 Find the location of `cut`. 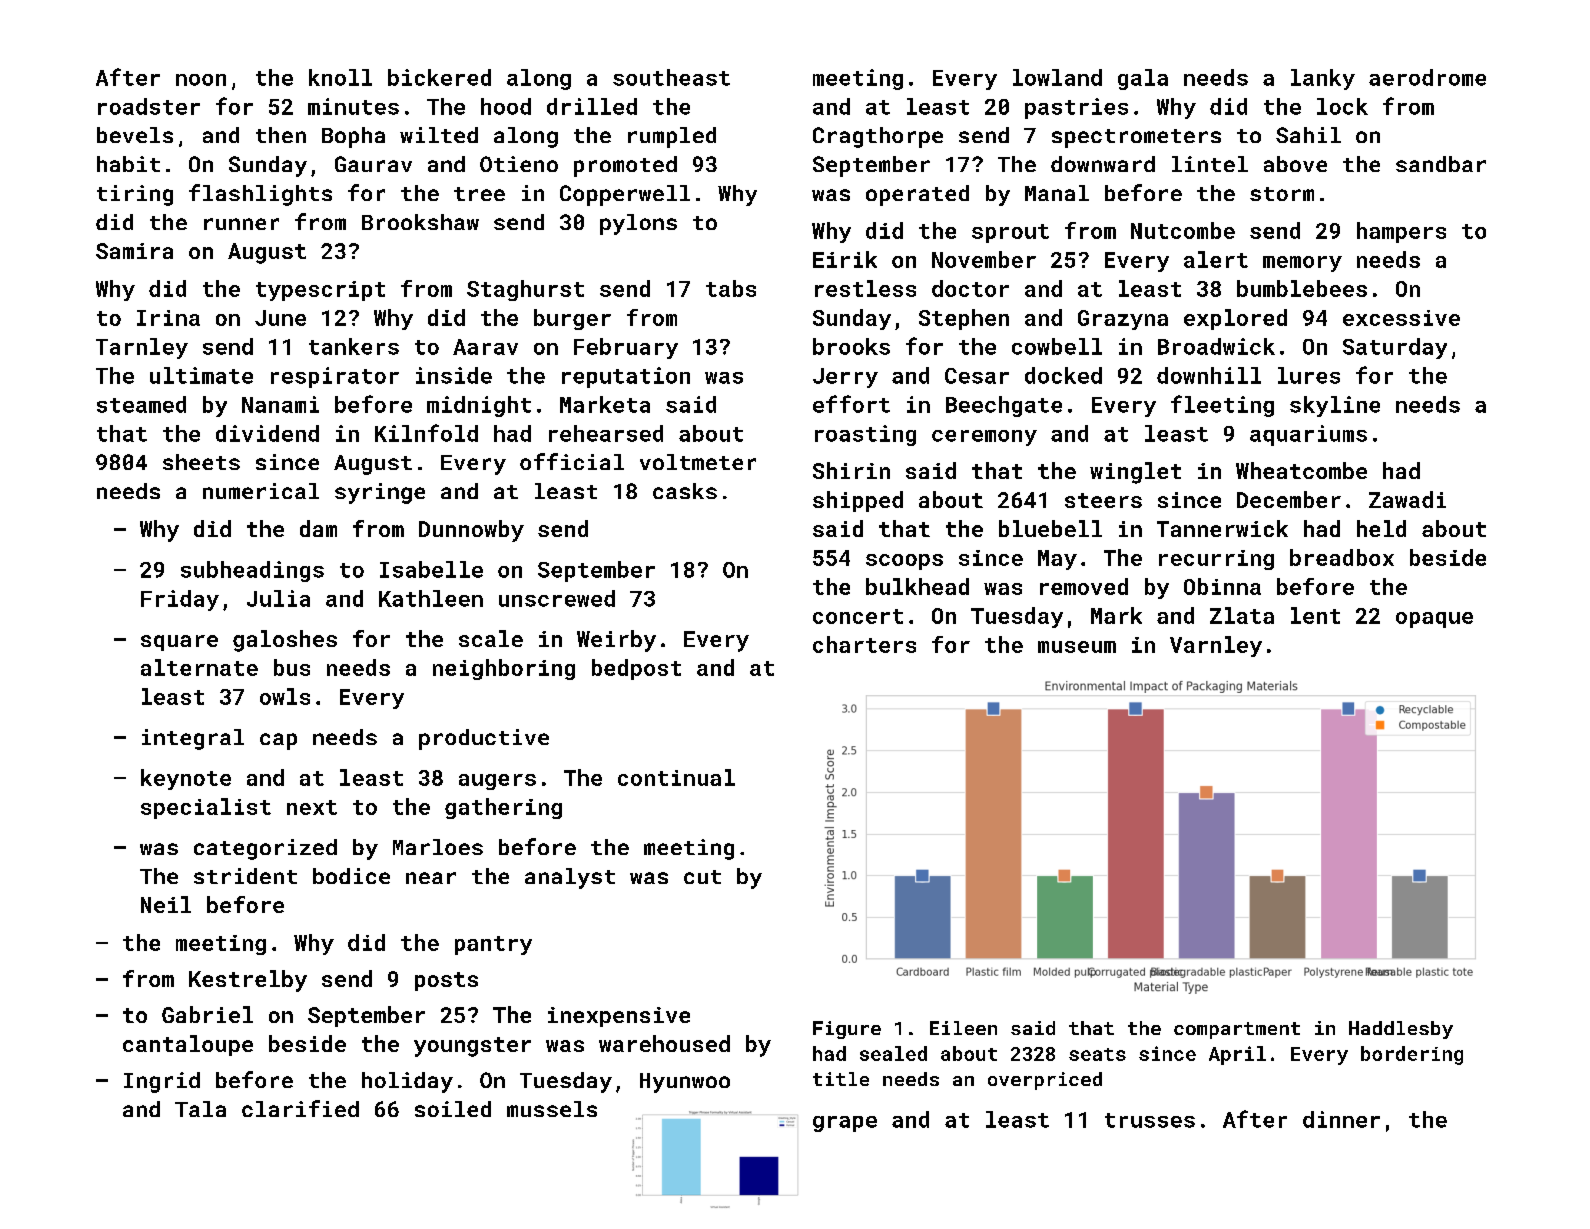

cut is located at coordinates (702, 877).
